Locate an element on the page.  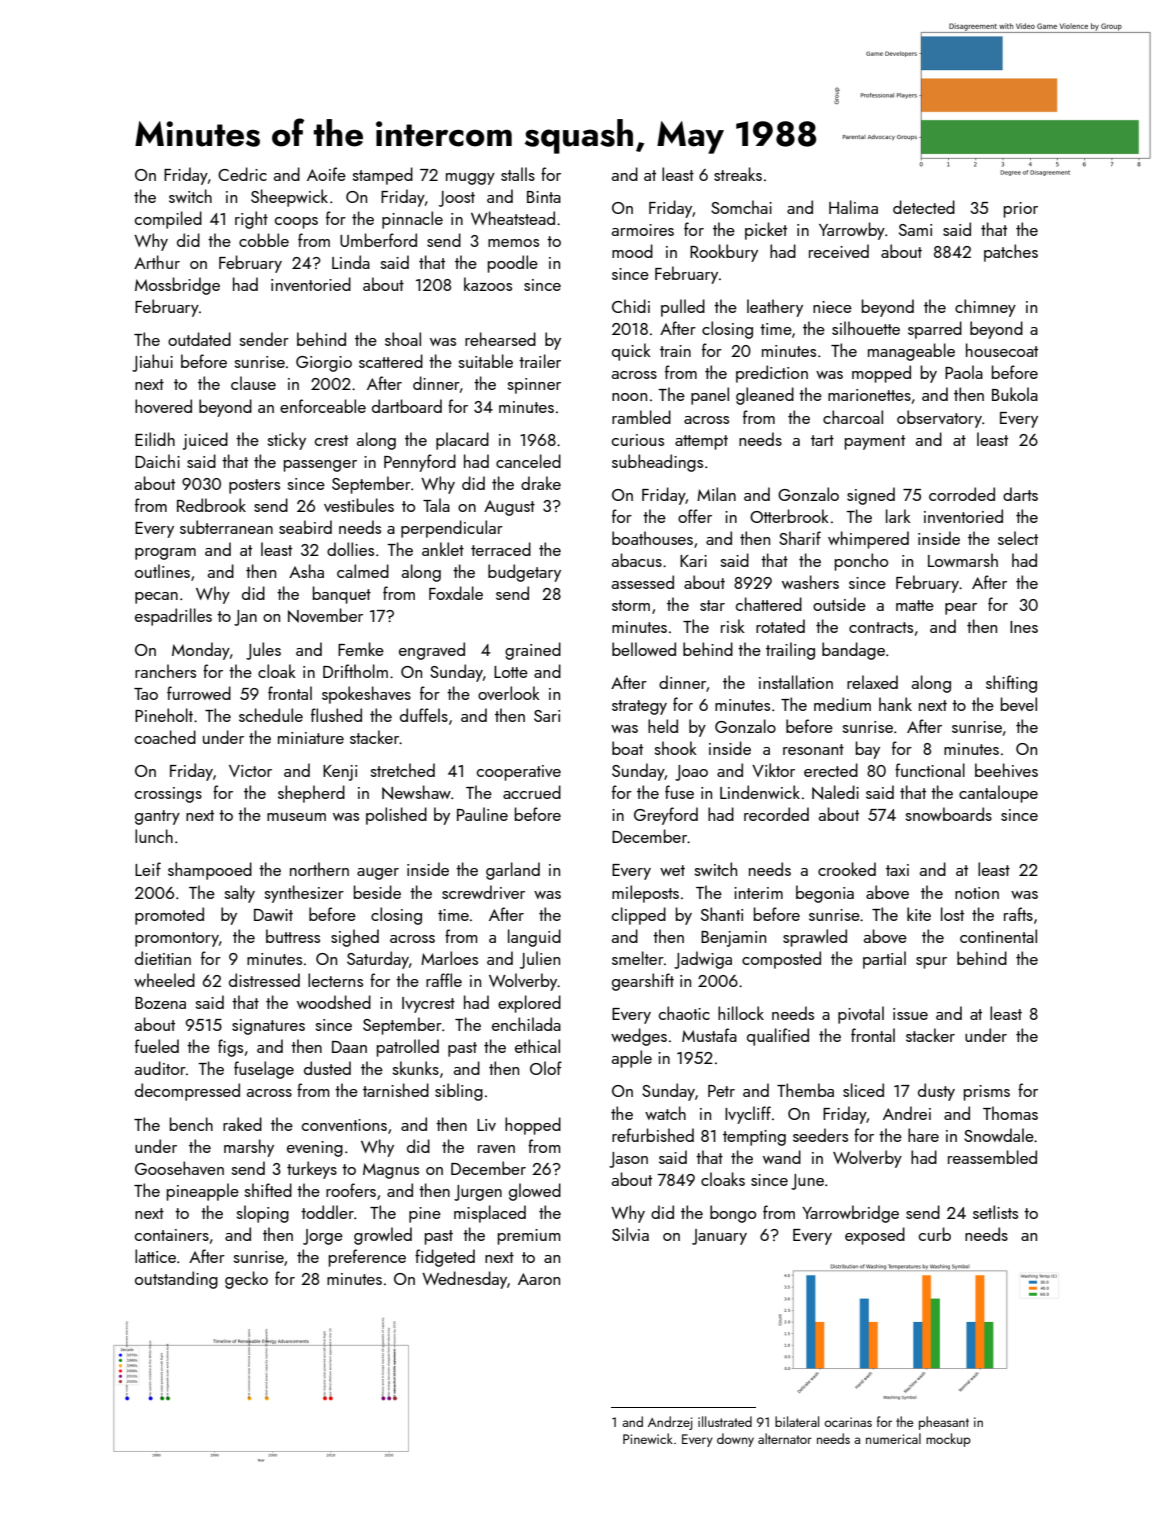
beehives is located at coordinates (1006, 770).
